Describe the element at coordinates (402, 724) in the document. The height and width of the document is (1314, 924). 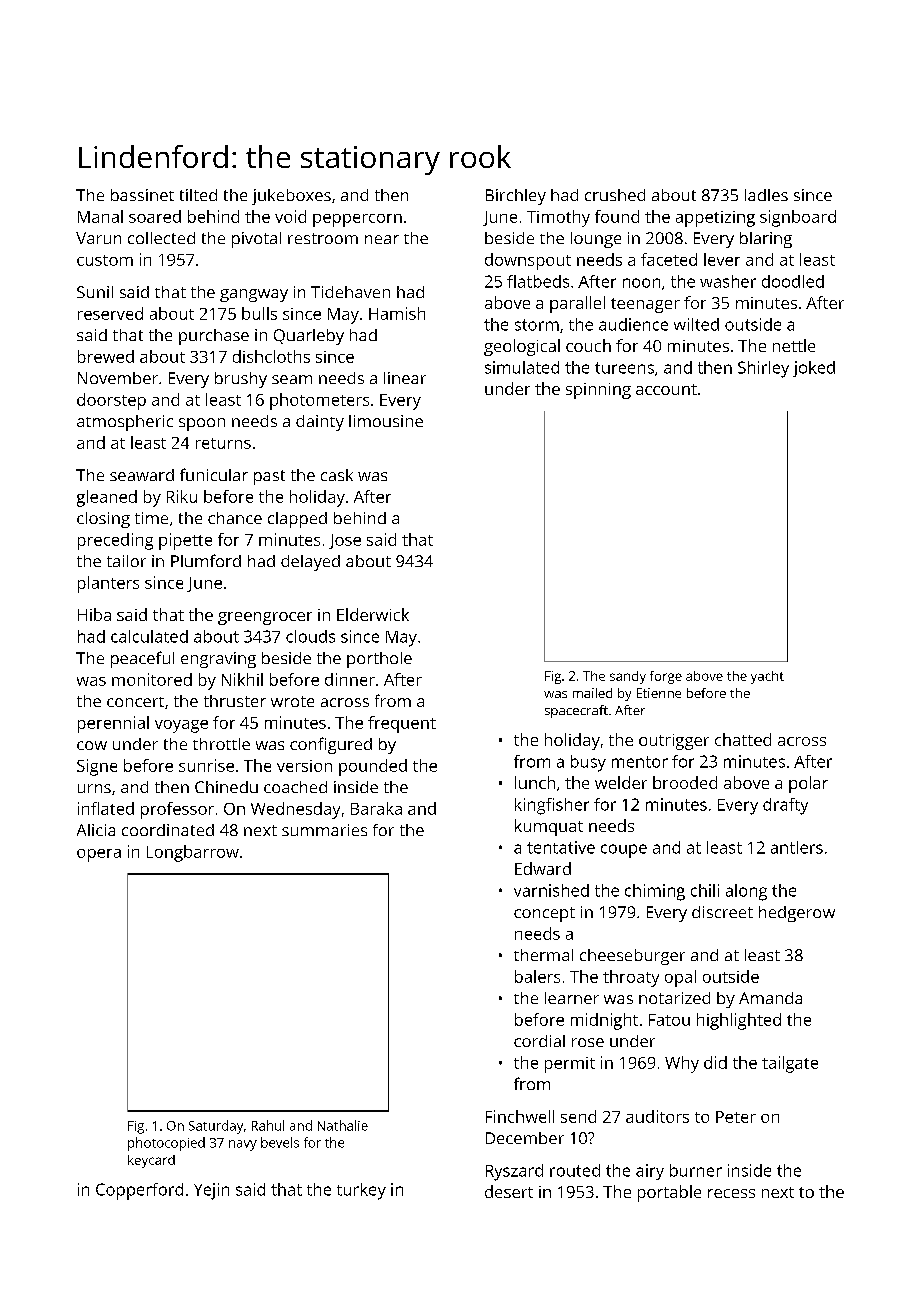
I see `frequent` at that location.
